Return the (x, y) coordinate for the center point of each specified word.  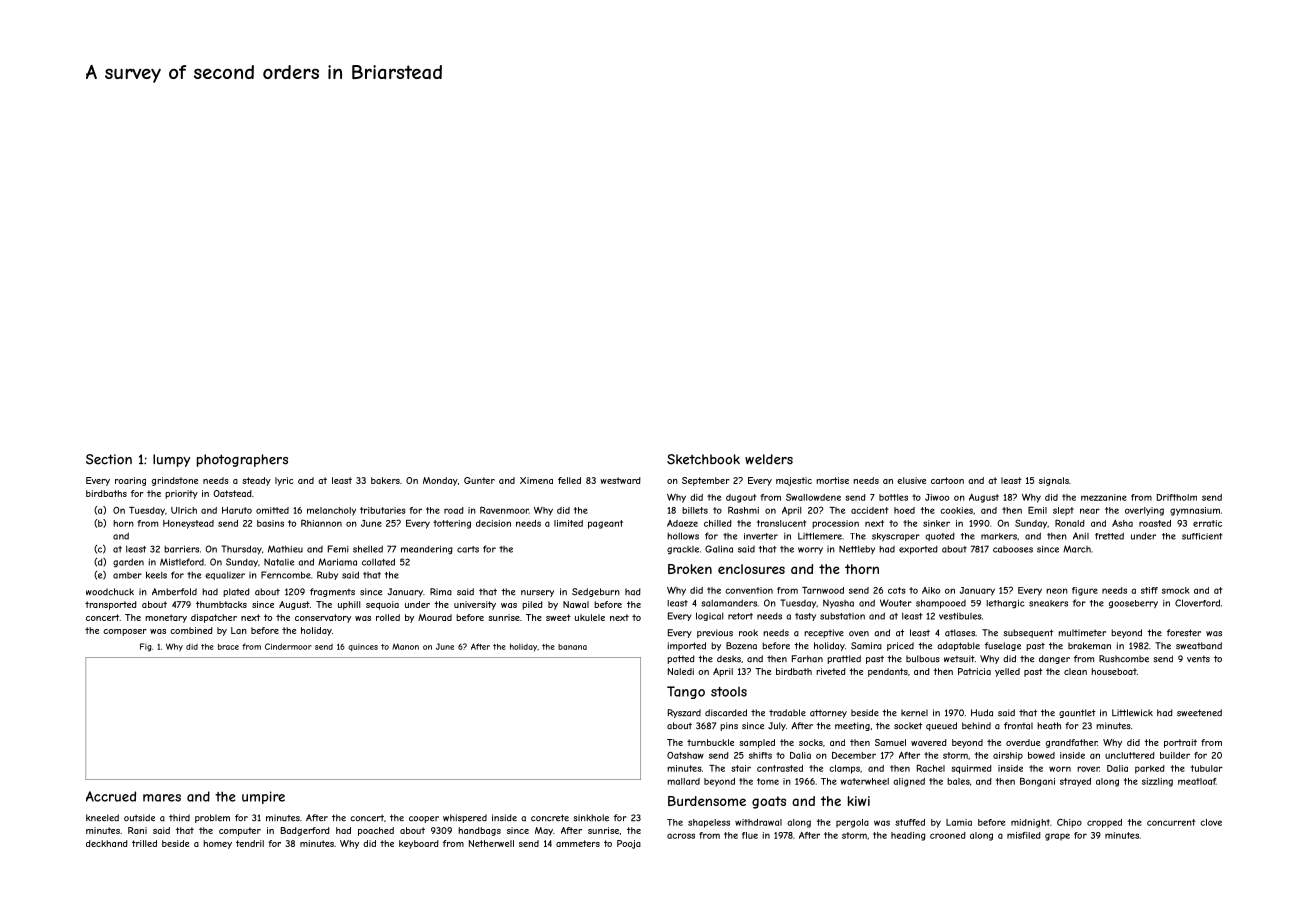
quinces (363, 647)
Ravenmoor (504, 510)
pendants (888, 672)
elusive (911, 480)
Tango (686, 692)
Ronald (1070, 523)
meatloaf (1197, 781)
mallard (683, 781)
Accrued (111, 796)
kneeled (102, 818)
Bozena (741, 646)
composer (125, 632)
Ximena (536, 480)
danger (1054, 659)
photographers (242, 460)
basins (270, 523)
